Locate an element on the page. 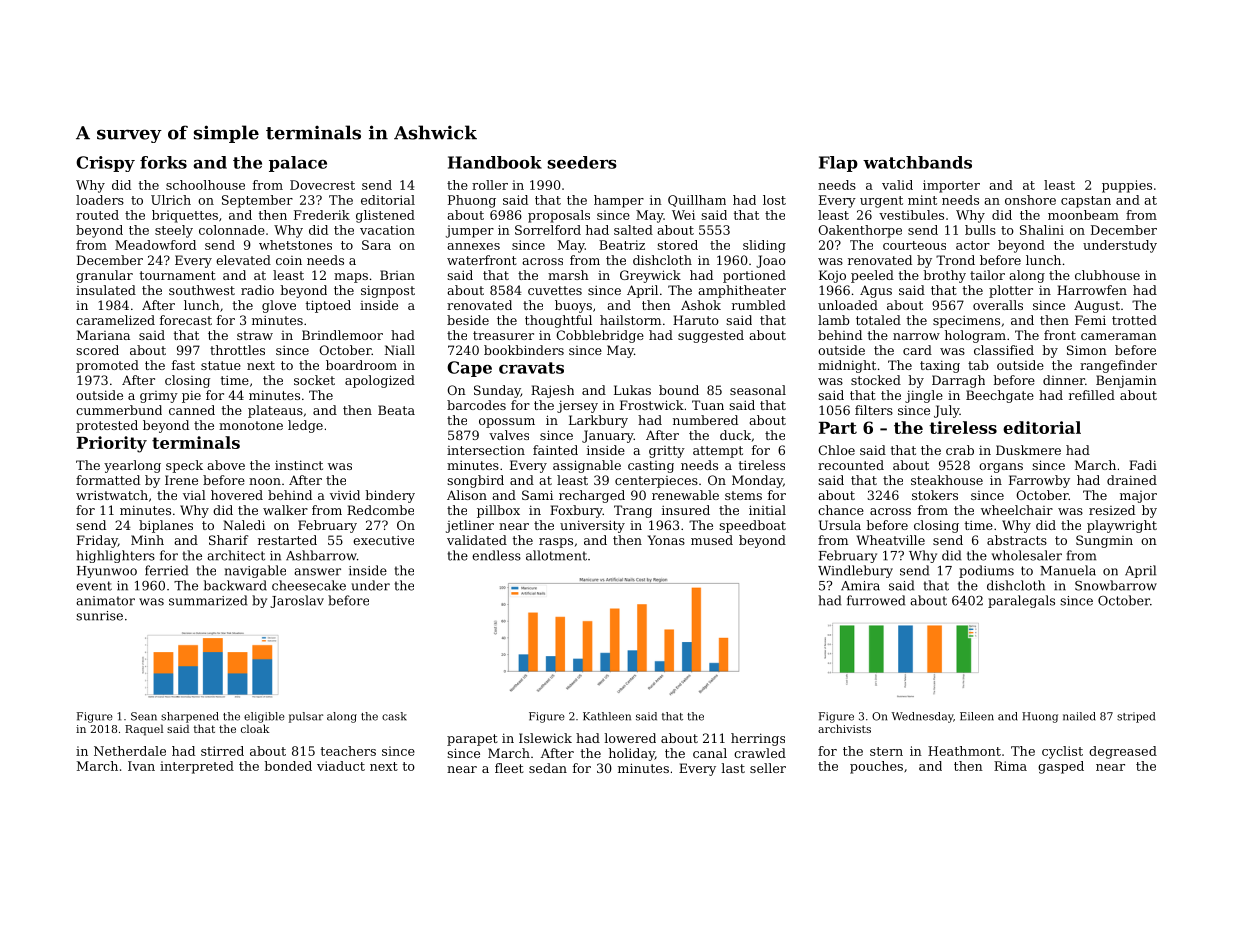 This image has height=952, width=1233. sharpened is located at coordinates (190, 717).
